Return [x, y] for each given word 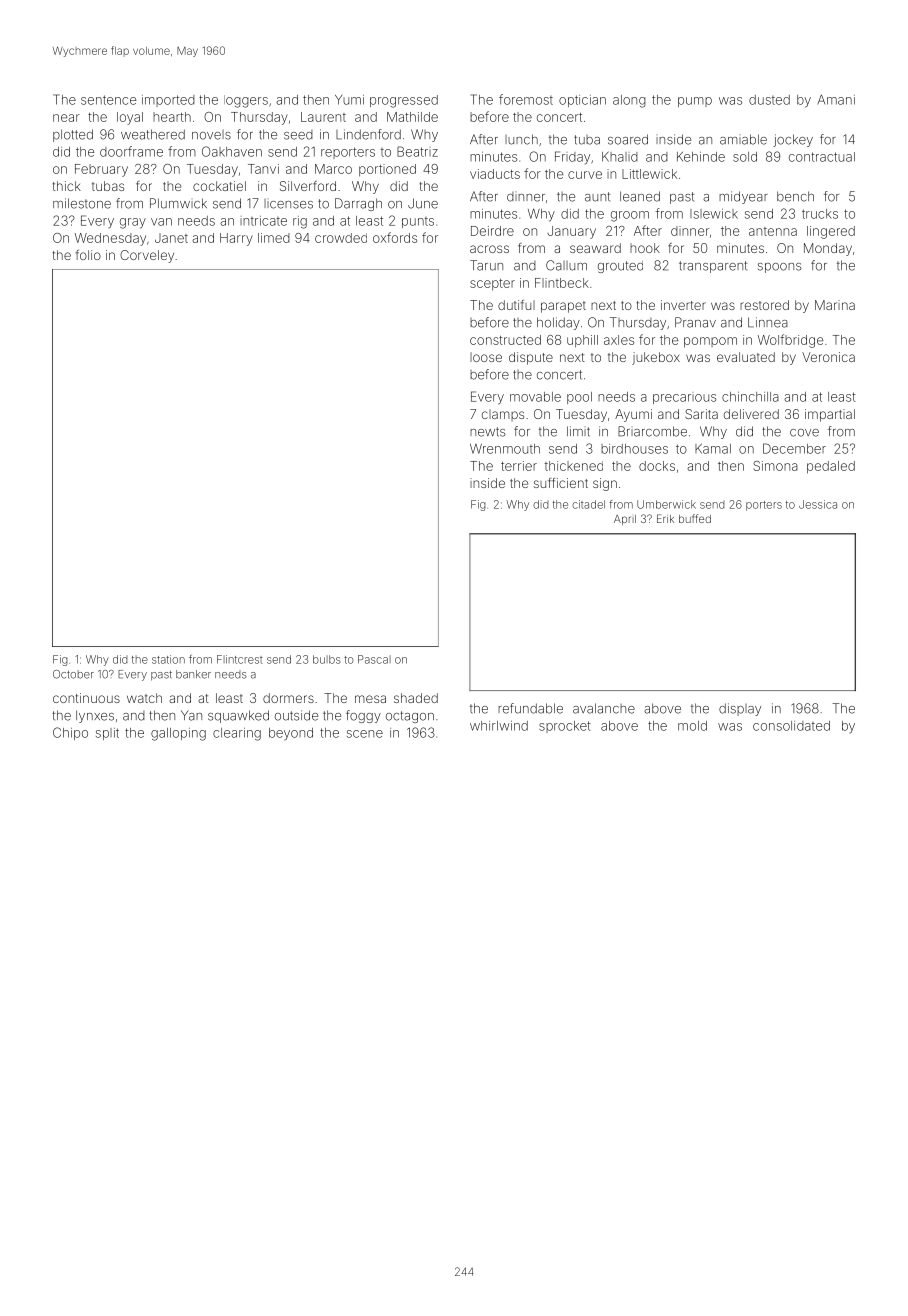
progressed [404, 101]
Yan [191, 715]
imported [168, 101]
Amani [836, 99]
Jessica [818, 504]
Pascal [374, 659]
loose [486, 357]
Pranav [695, 322]
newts [487, 432]
